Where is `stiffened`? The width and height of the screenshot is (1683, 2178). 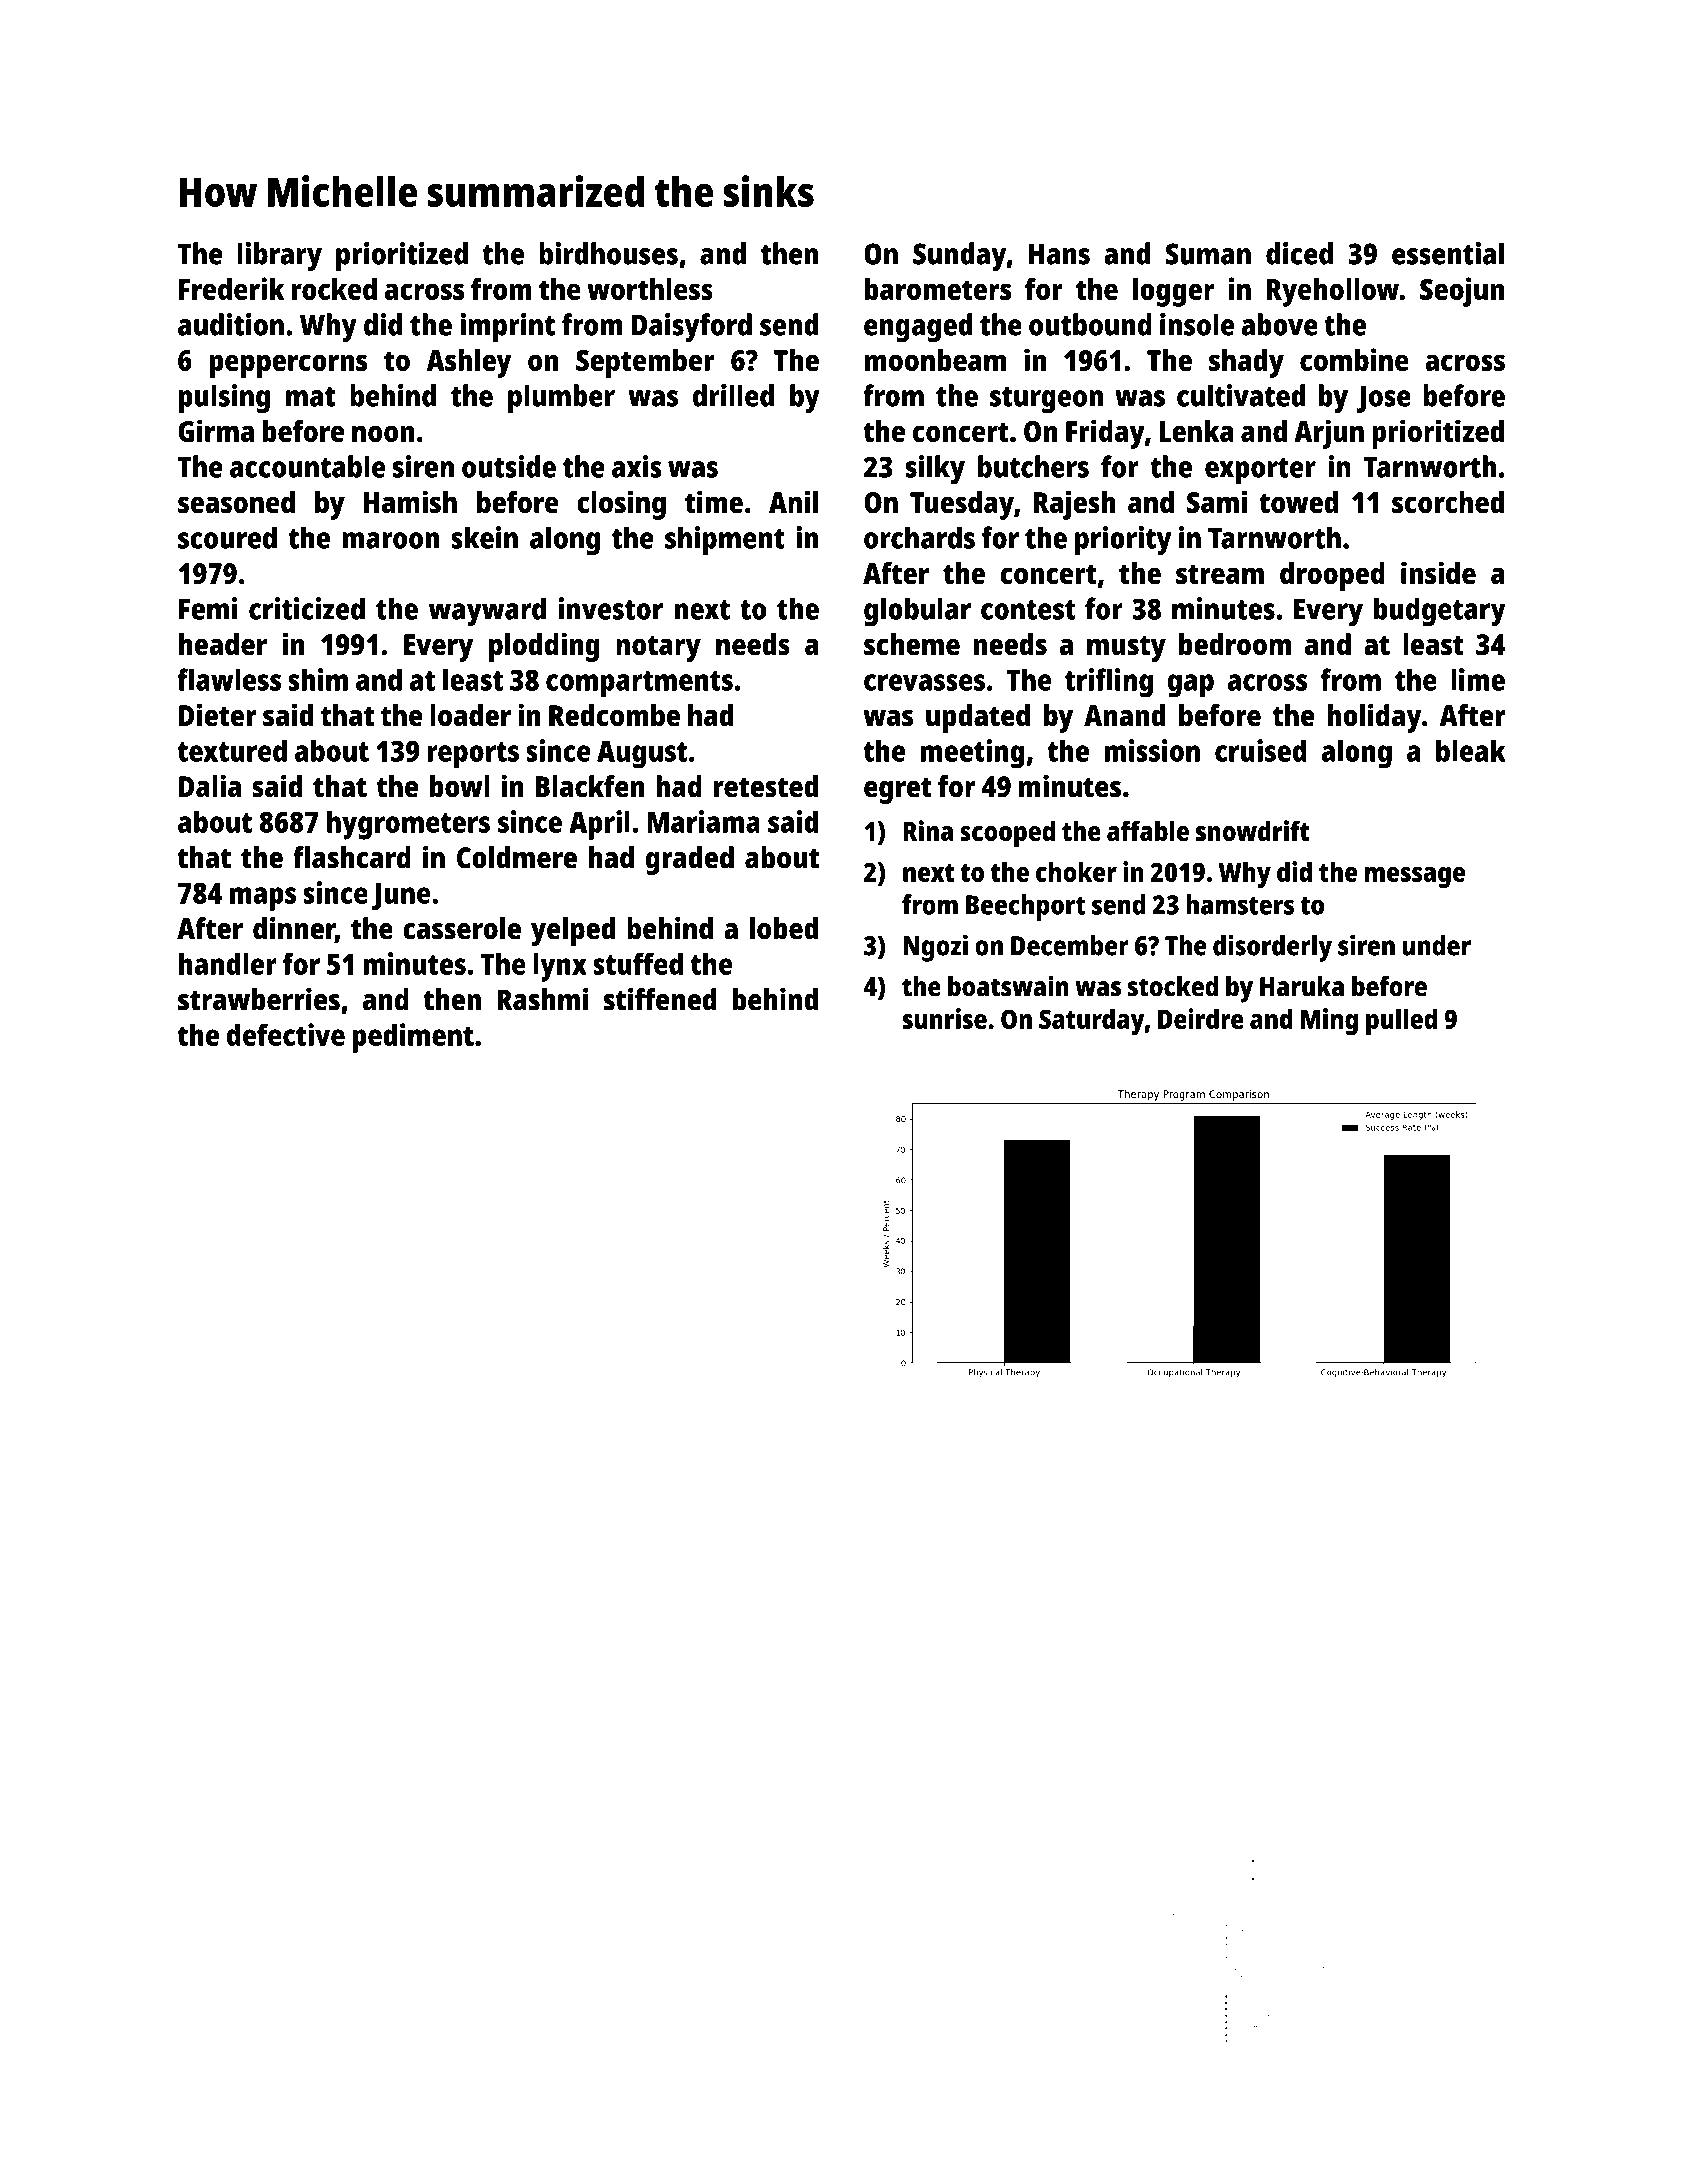
stiffened is located at coordinates (660, 999).
